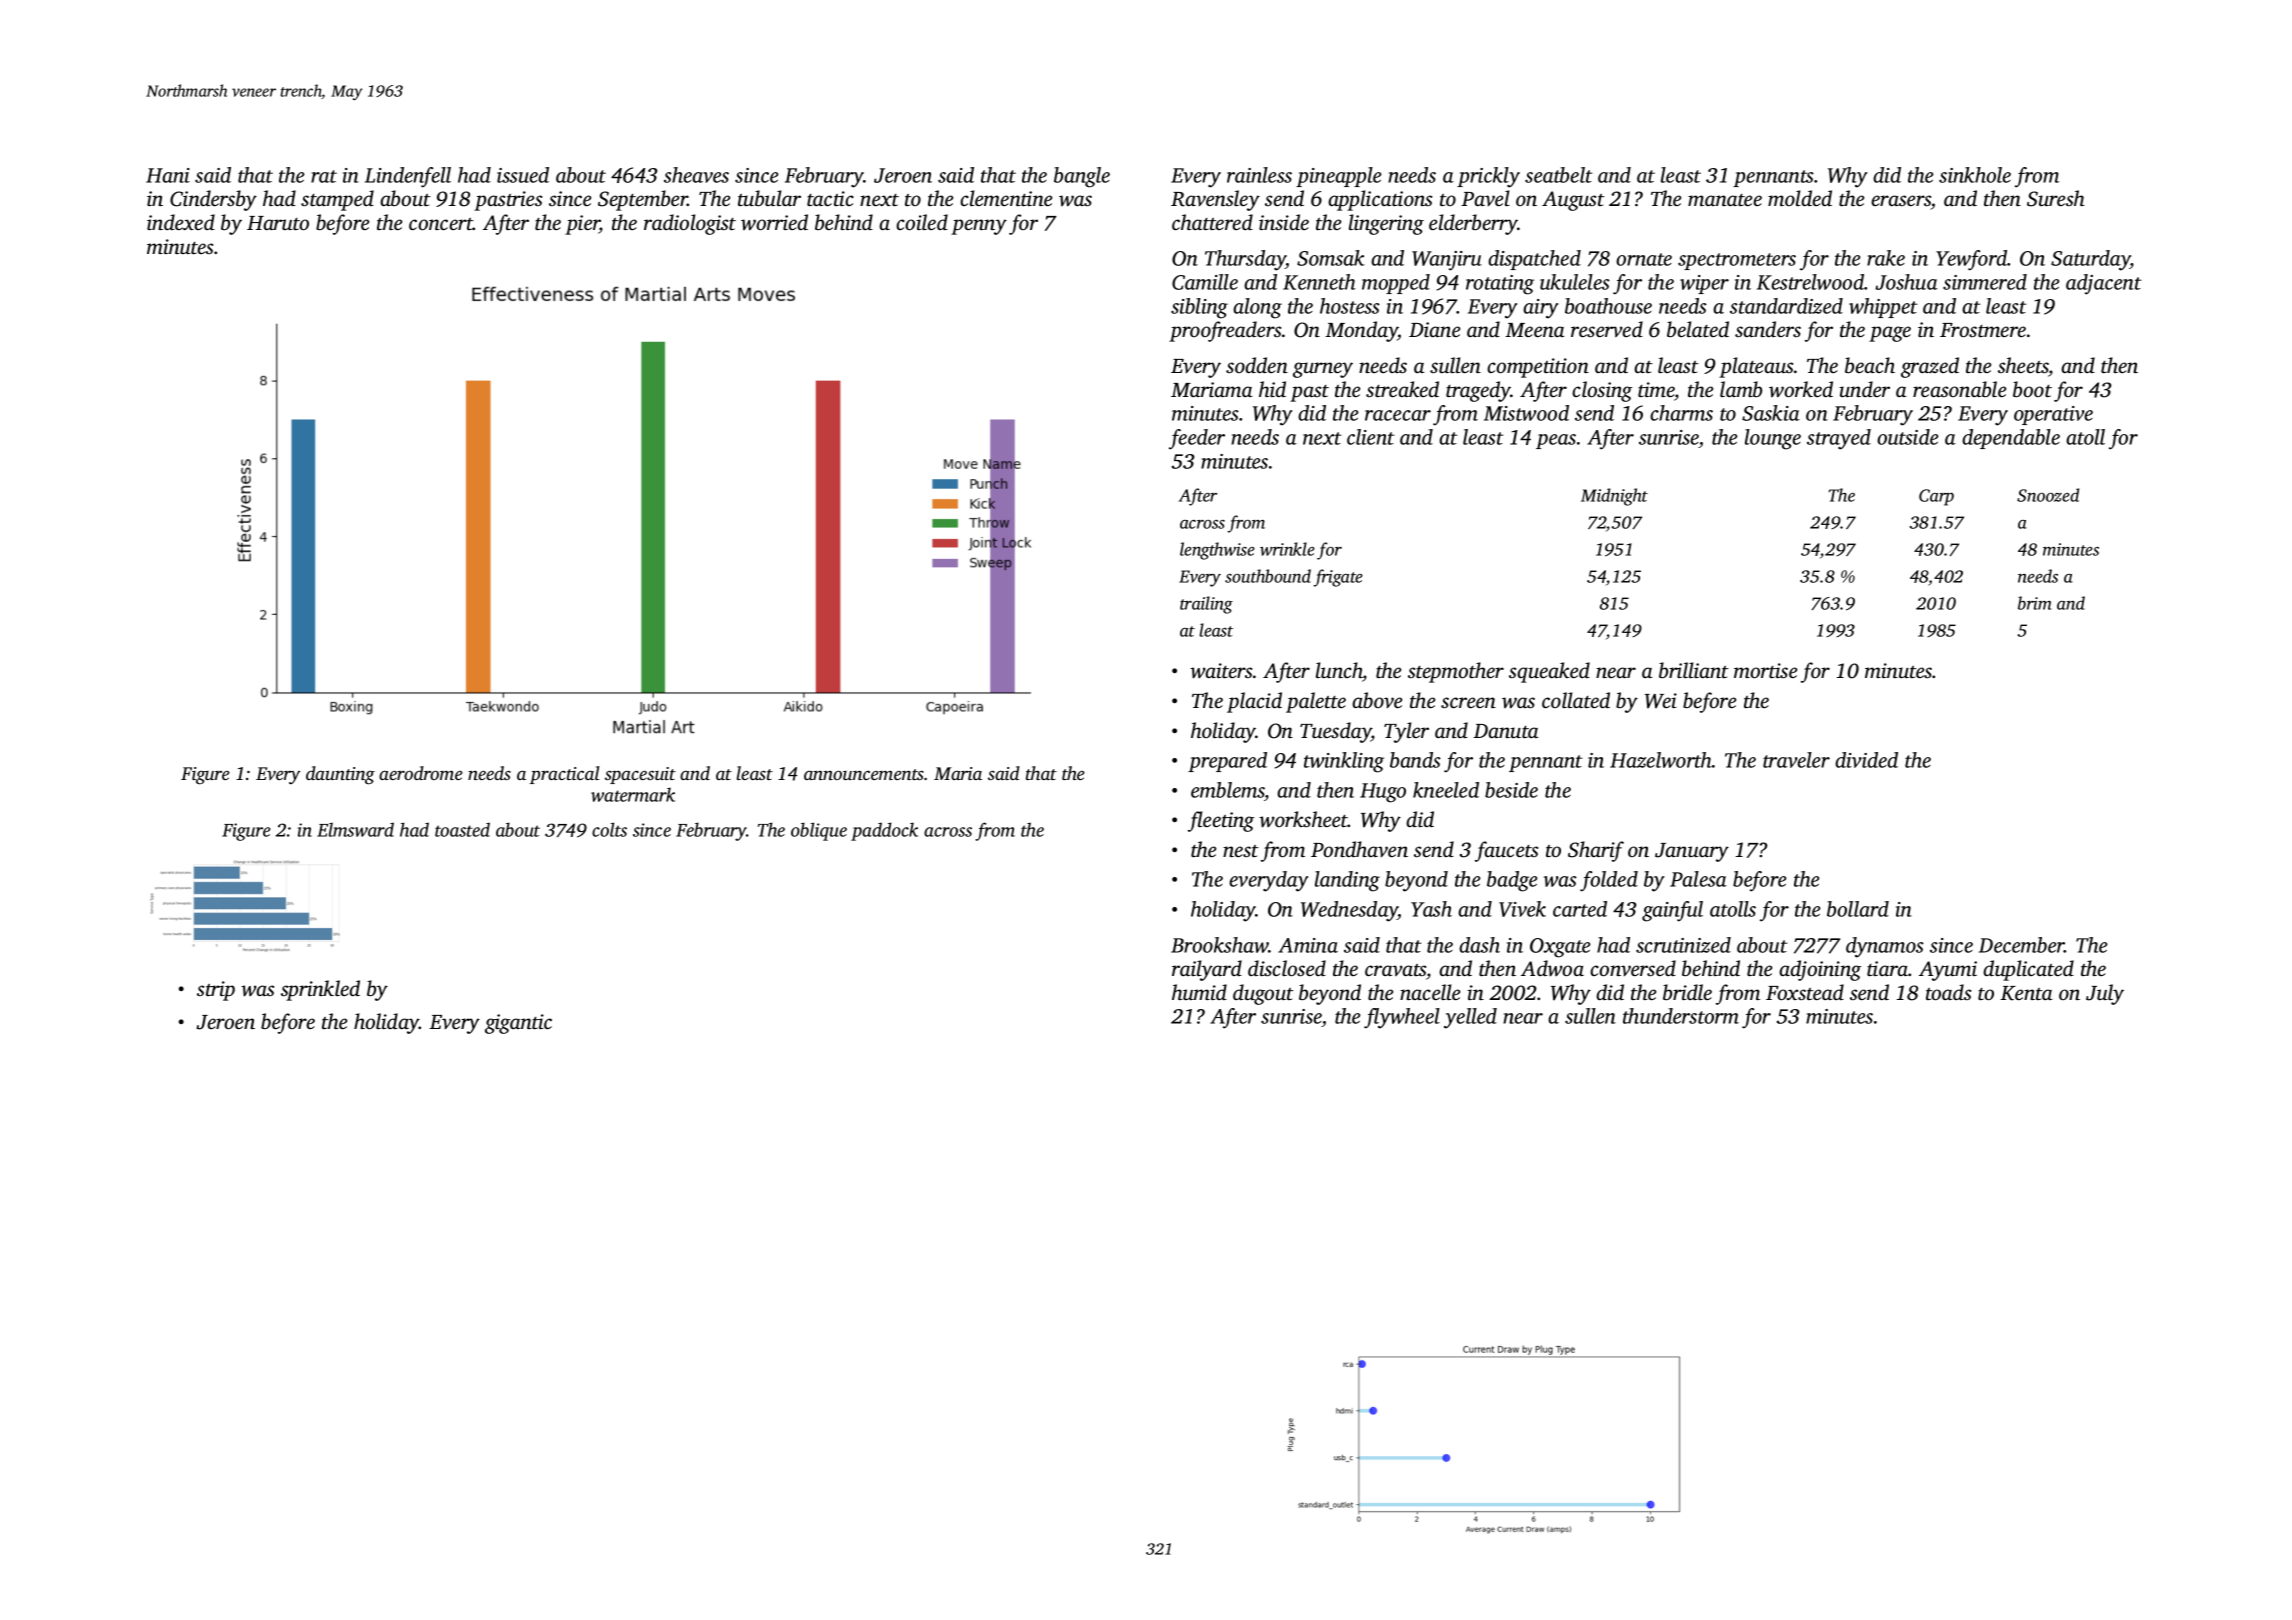 This screenshot has height=1620, width=2292. What do you see at coordinates (1765, 670) in the screenshot?
I see `mortise` at bounding box center [1765, 670].
